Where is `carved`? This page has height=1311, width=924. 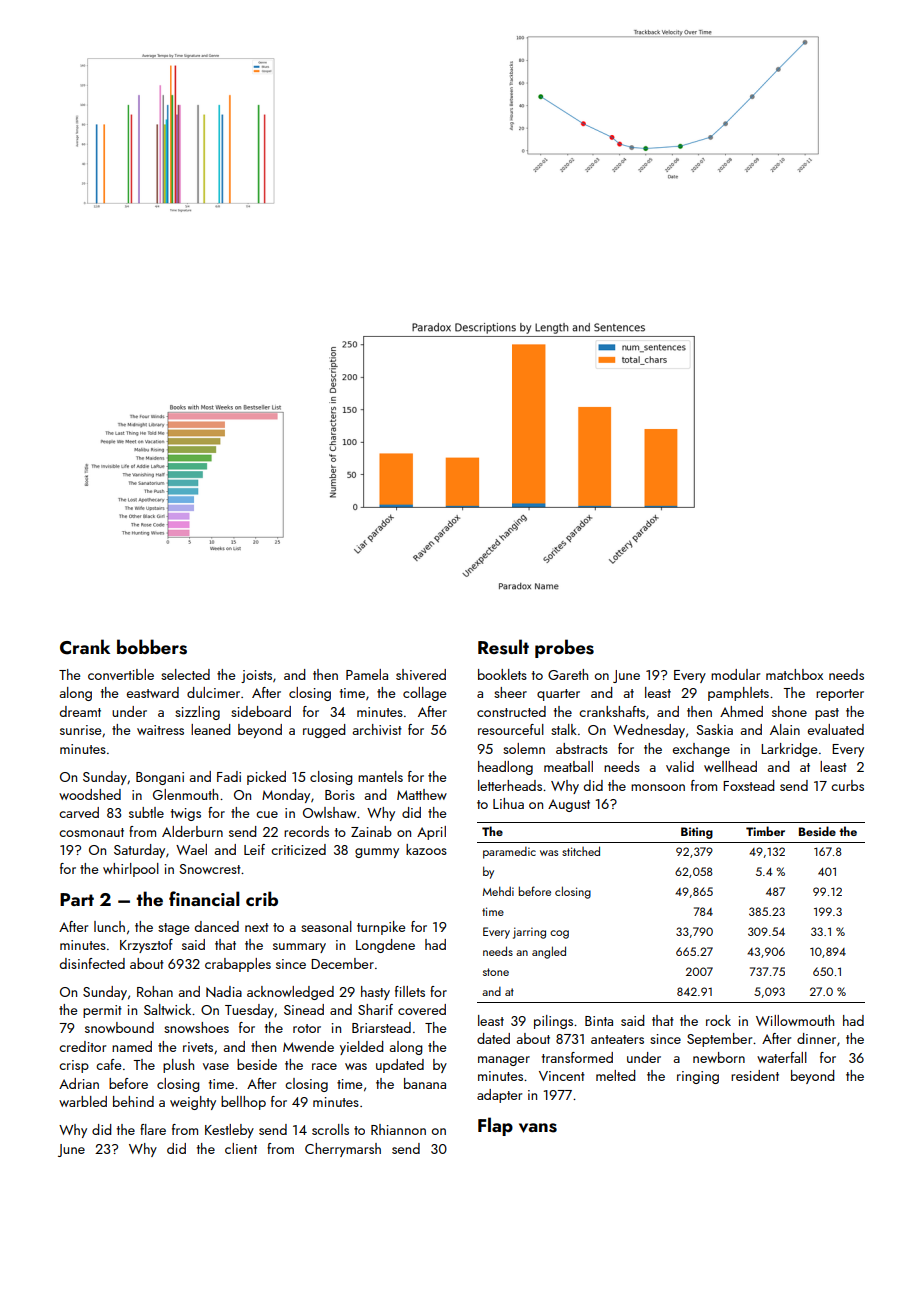 carved is located at coordinates (79, 812).
